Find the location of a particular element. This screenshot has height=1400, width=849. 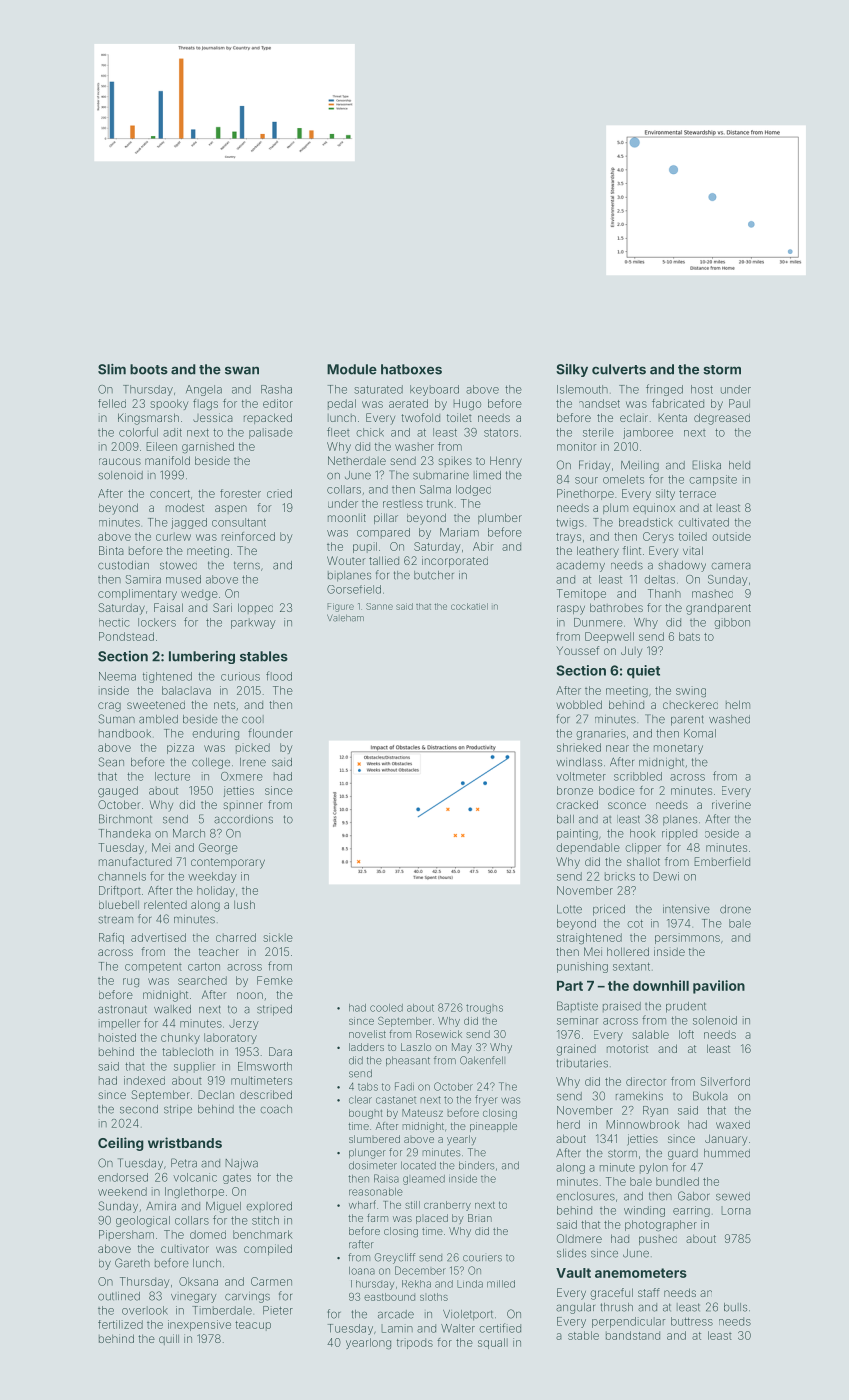

seminar is located at coordinates (577, 1020).
